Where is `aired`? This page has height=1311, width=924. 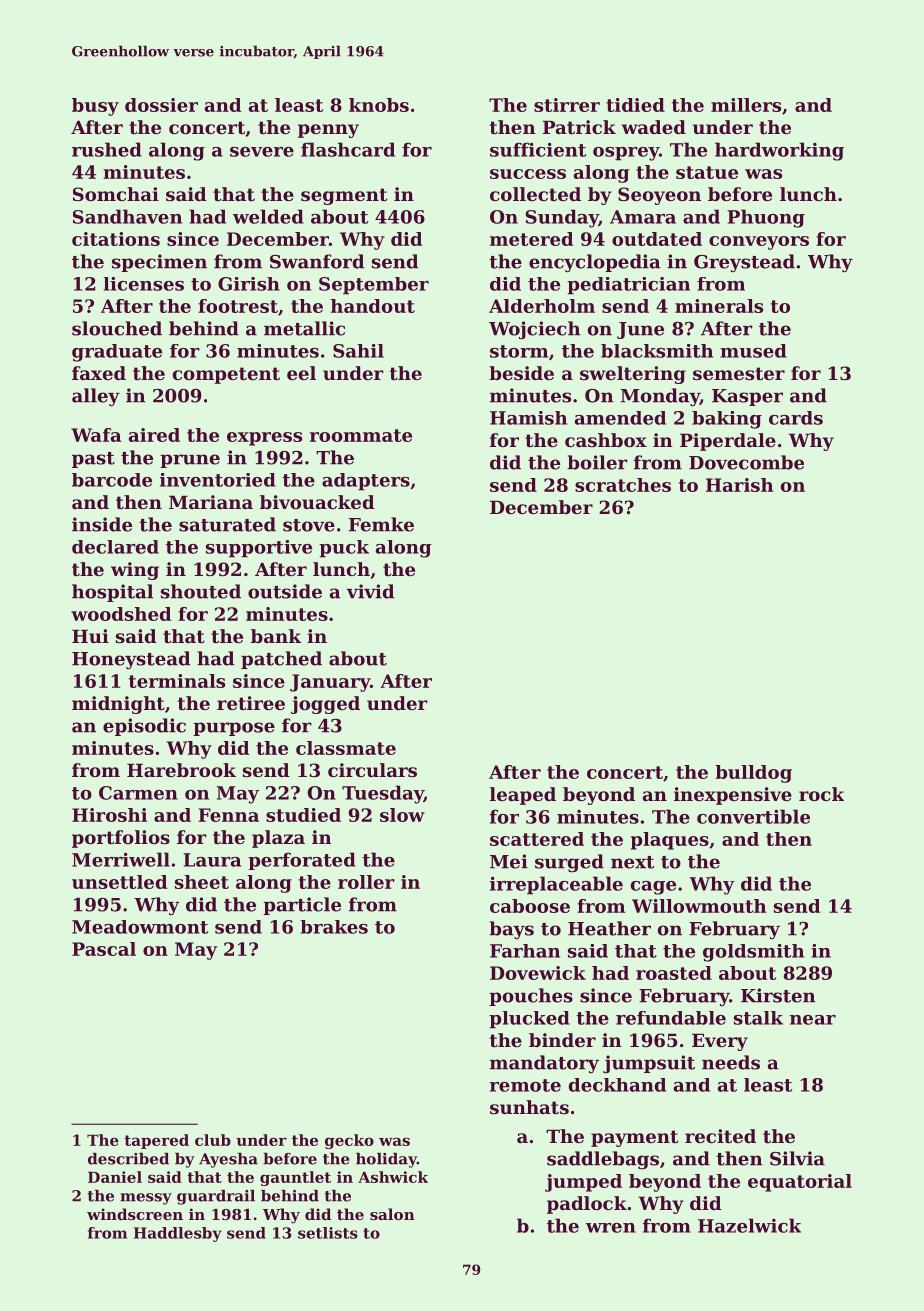
aired is located at coordinates (154, 435).
